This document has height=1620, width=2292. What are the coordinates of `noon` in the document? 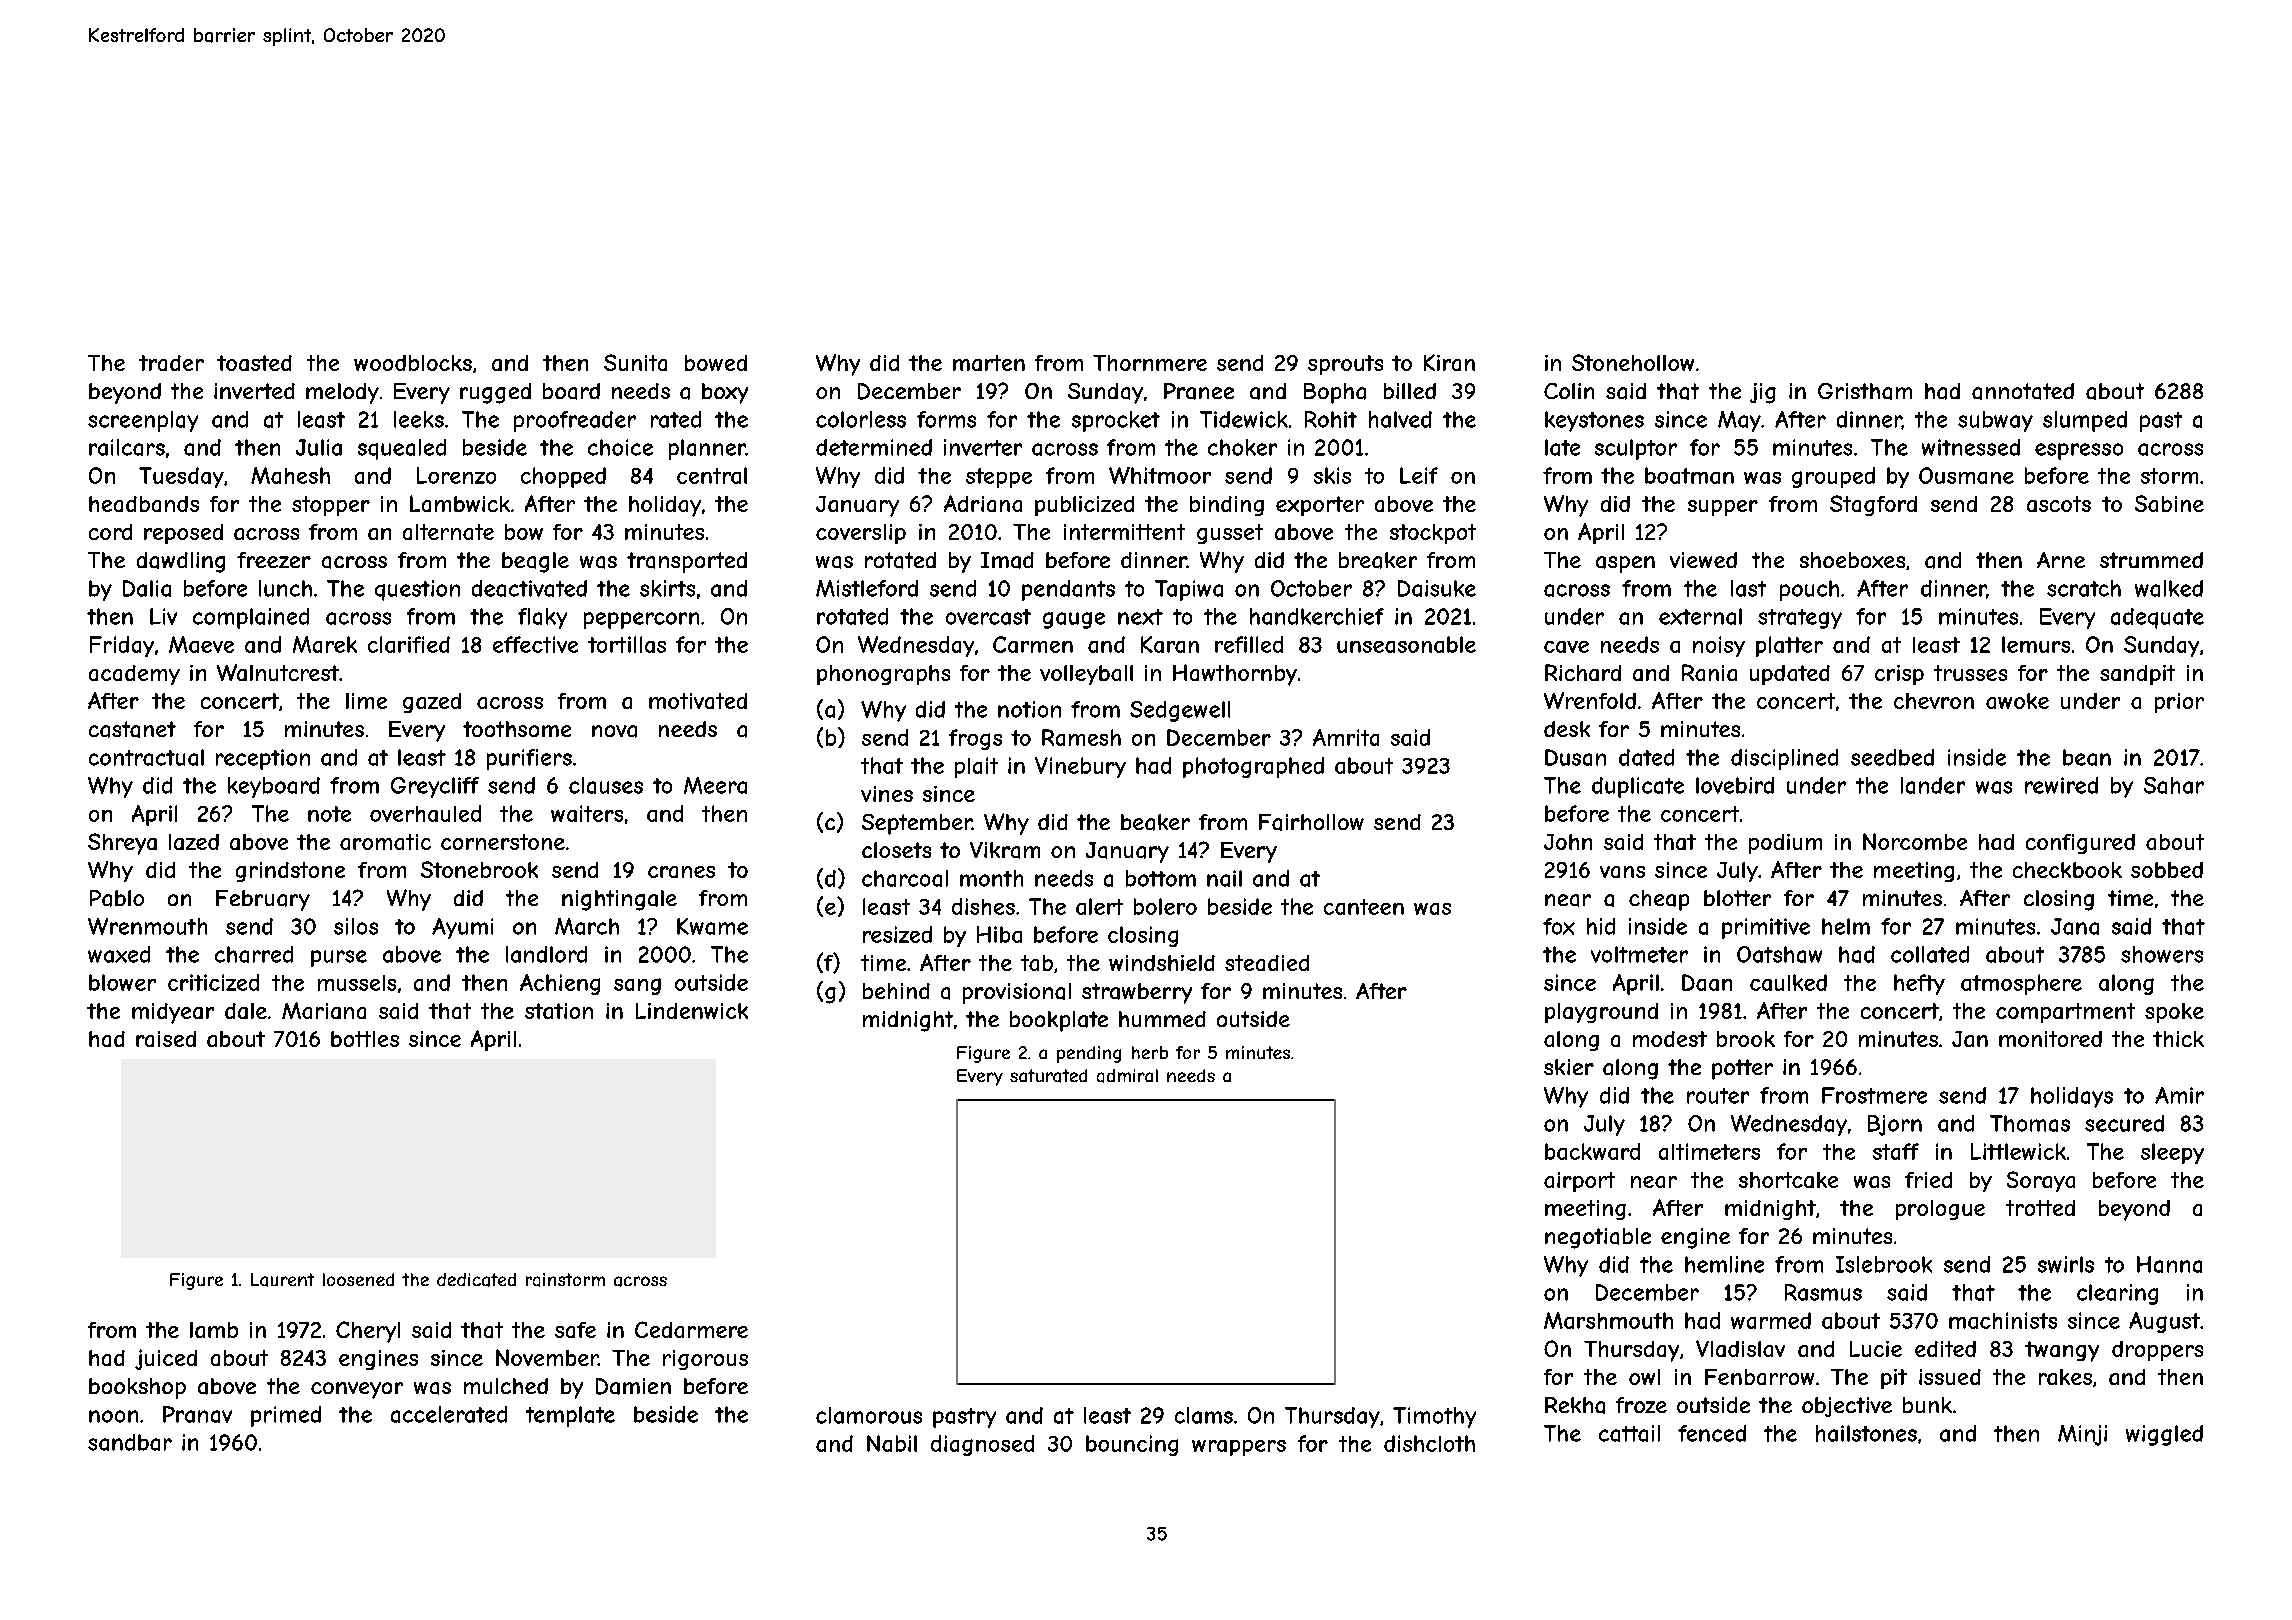 It's located at (113, 1416).
